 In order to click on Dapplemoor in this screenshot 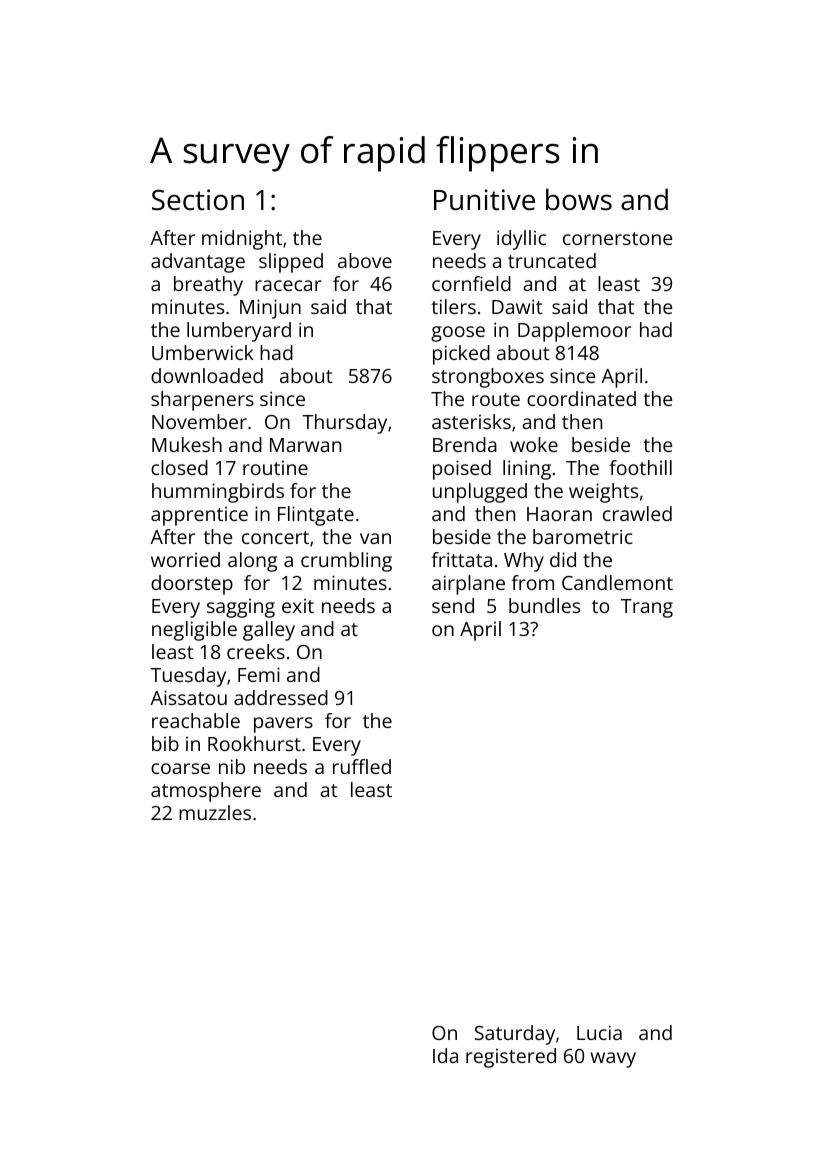, I will do `click(574, 332)`.
